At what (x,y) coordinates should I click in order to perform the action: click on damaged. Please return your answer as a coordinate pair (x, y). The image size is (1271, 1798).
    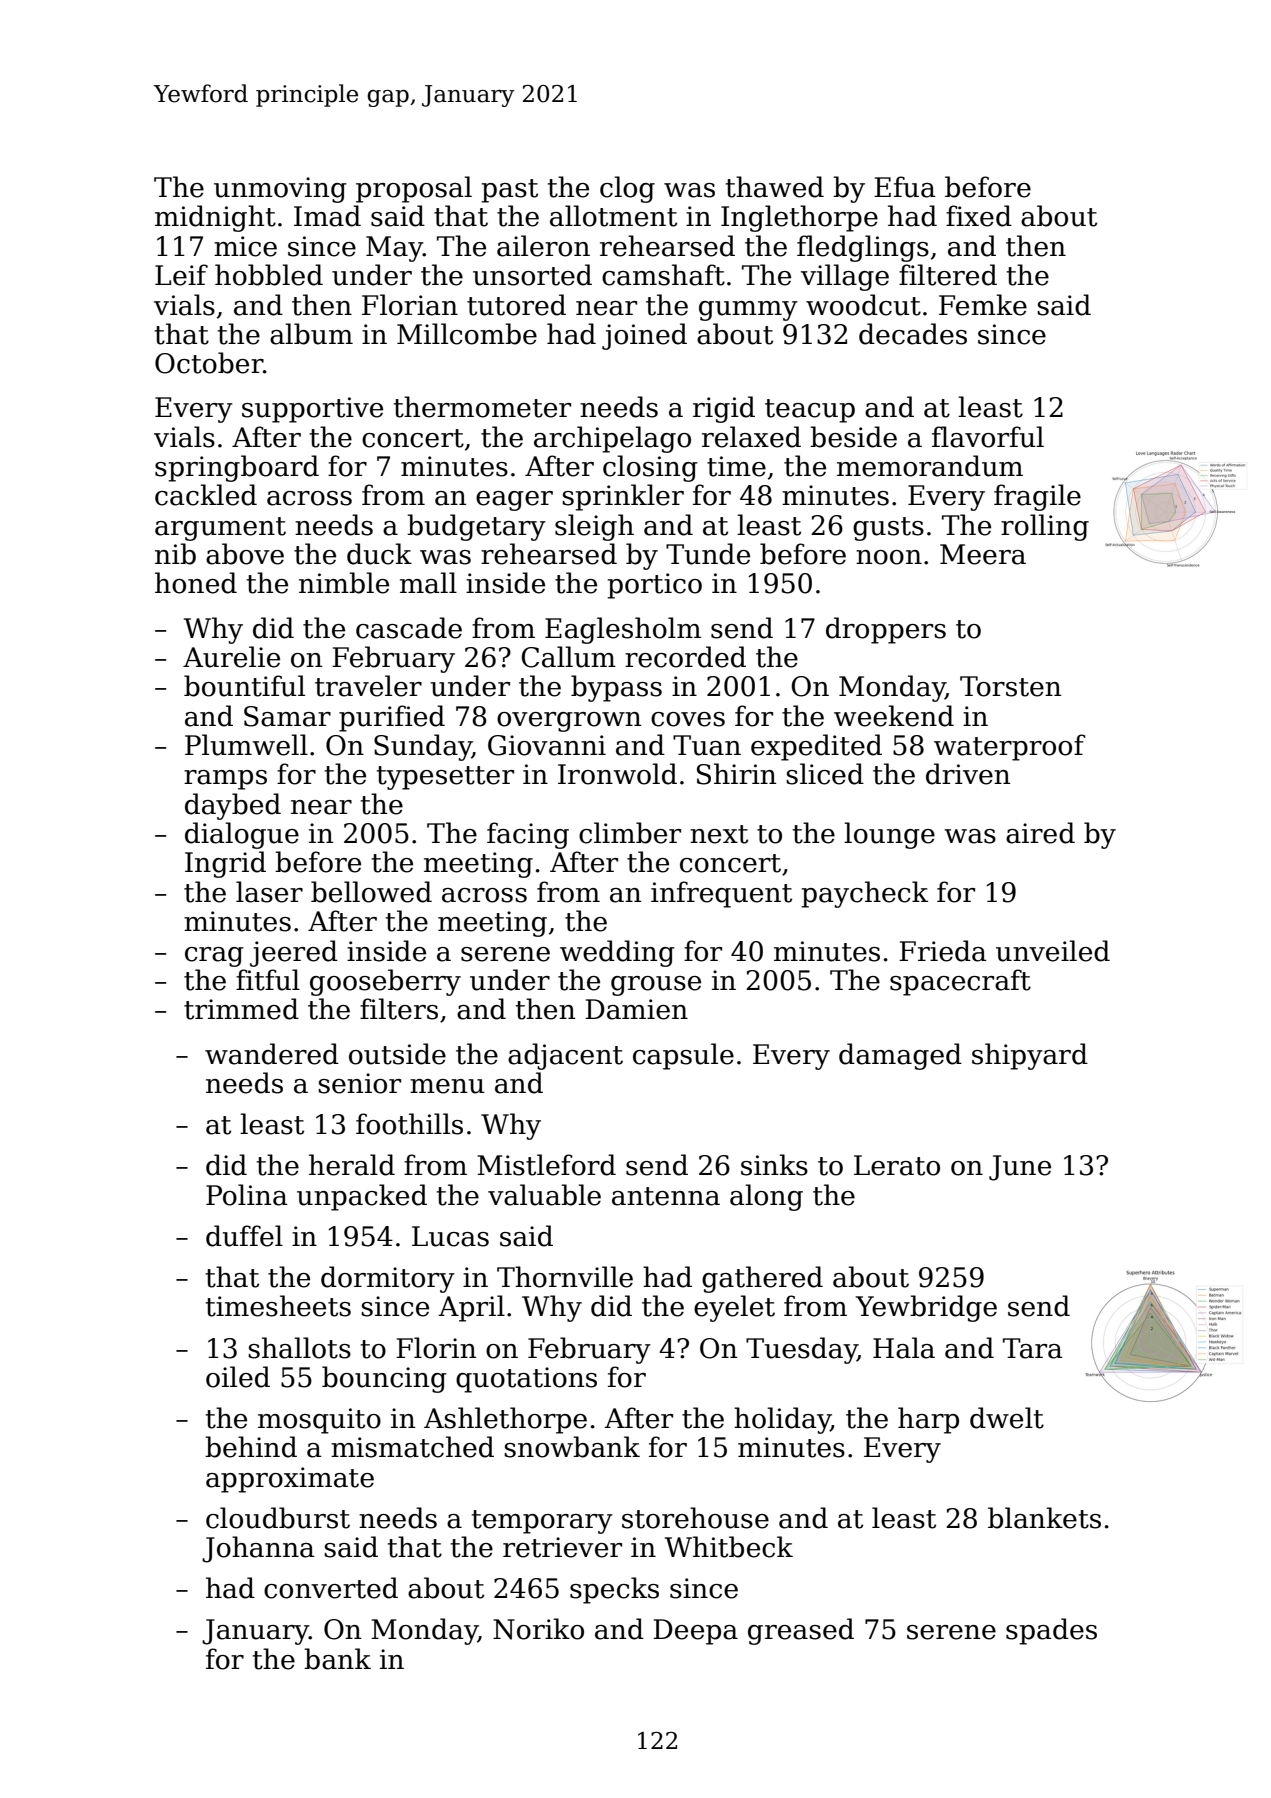
    Looking at the image, I should click on (900, 1056).
